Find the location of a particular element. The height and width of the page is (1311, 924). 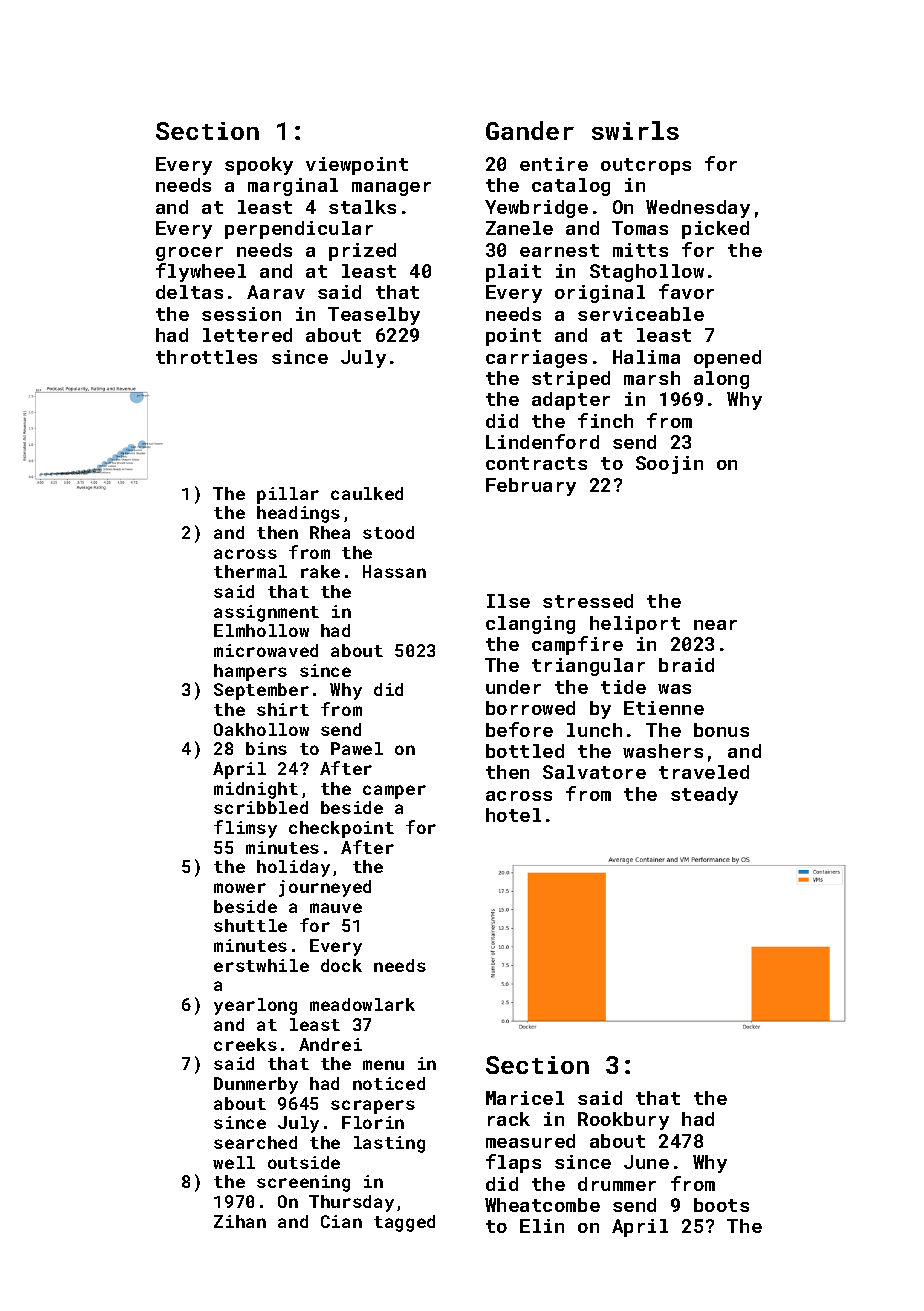

holiday is located at coordinates (293, 868).
